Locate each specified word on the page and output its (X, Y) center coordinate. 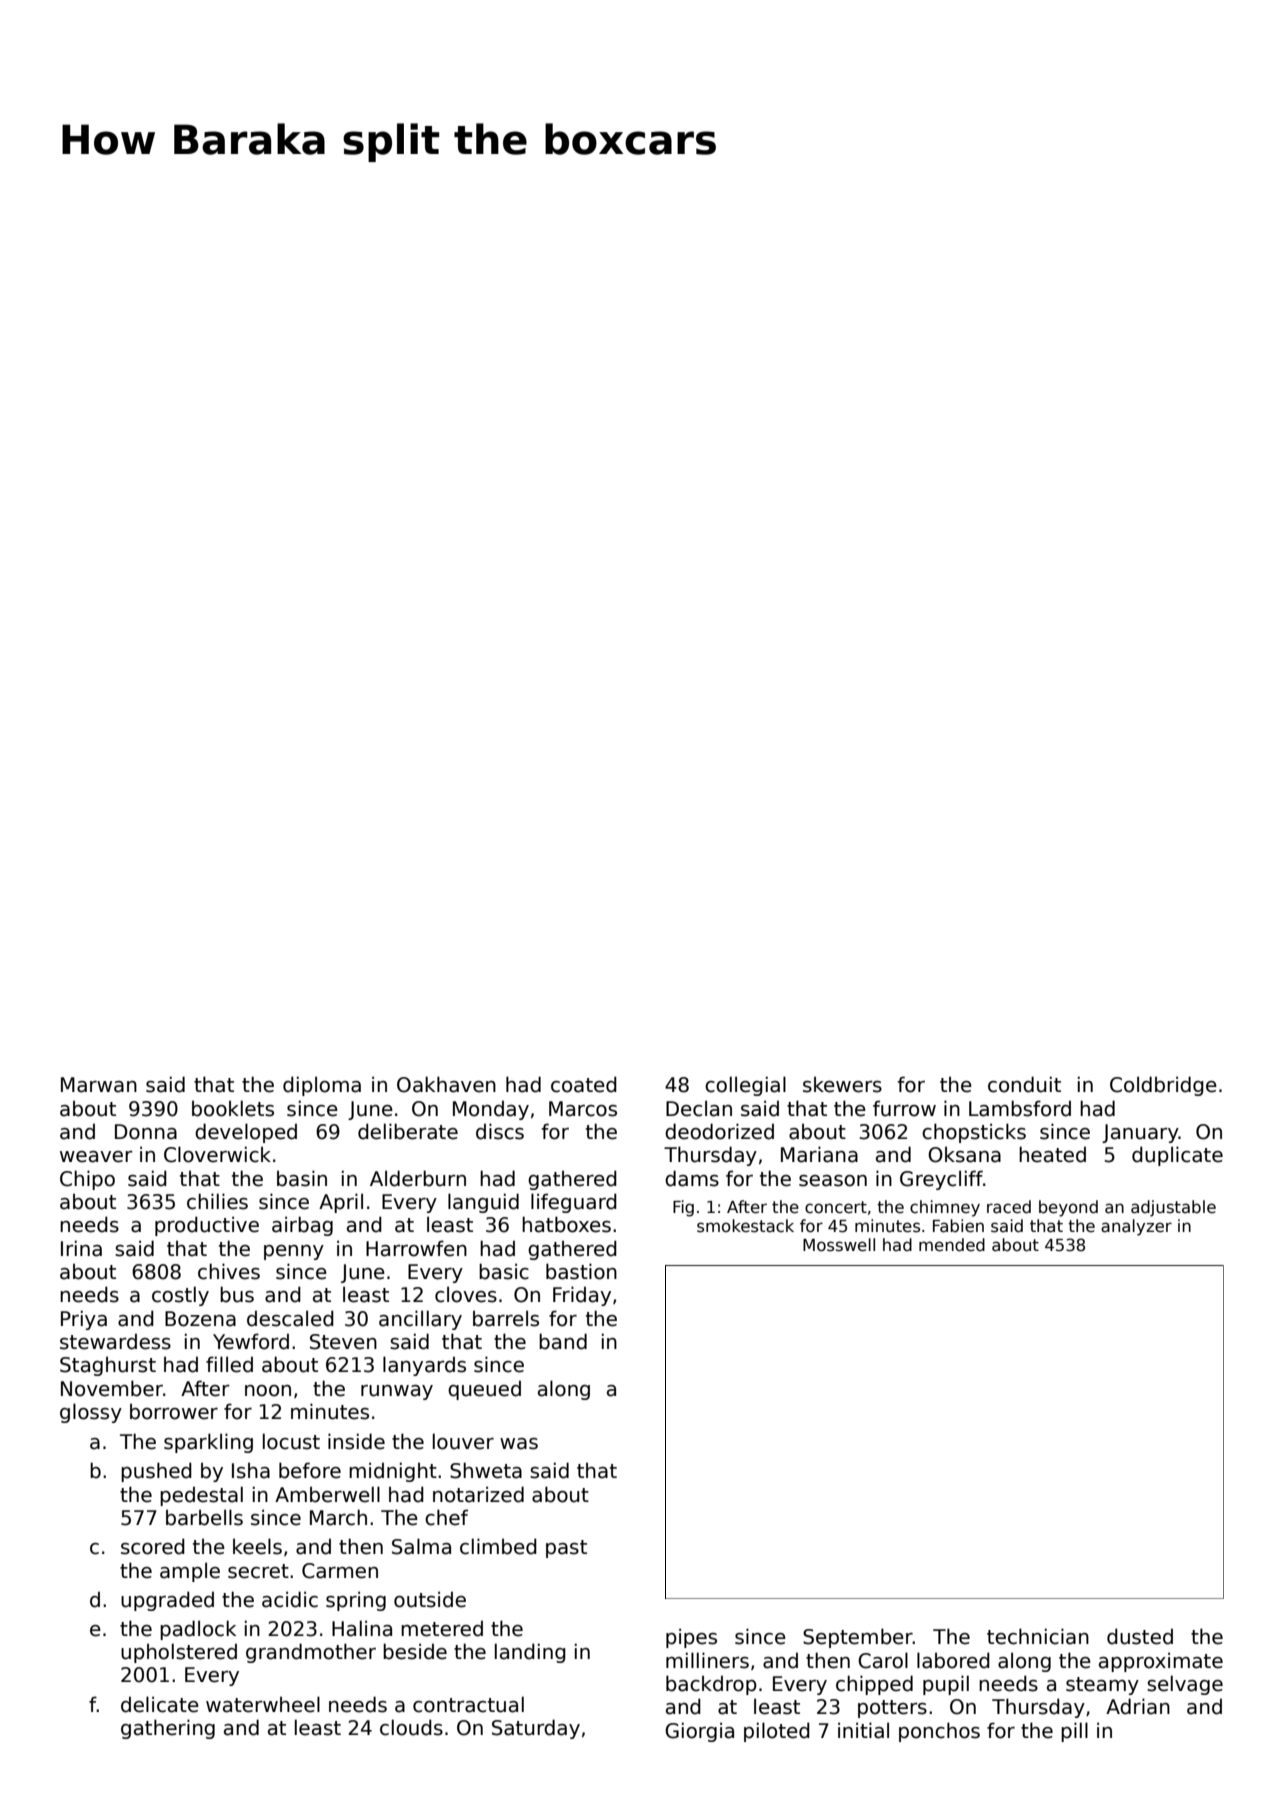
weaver (96, 1157)
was (519, 1444)
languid (483, 1203)
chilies (217, 1201)
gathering (168, 1729)
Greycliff (941, 1180)
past (566, 1549)
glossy (91, 1413)
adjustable (1173, 1208)
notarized (478, 1494)
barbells (204, 1517)
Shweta (486, 1470)
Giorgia (699, 1732)
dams (692, 1178)
